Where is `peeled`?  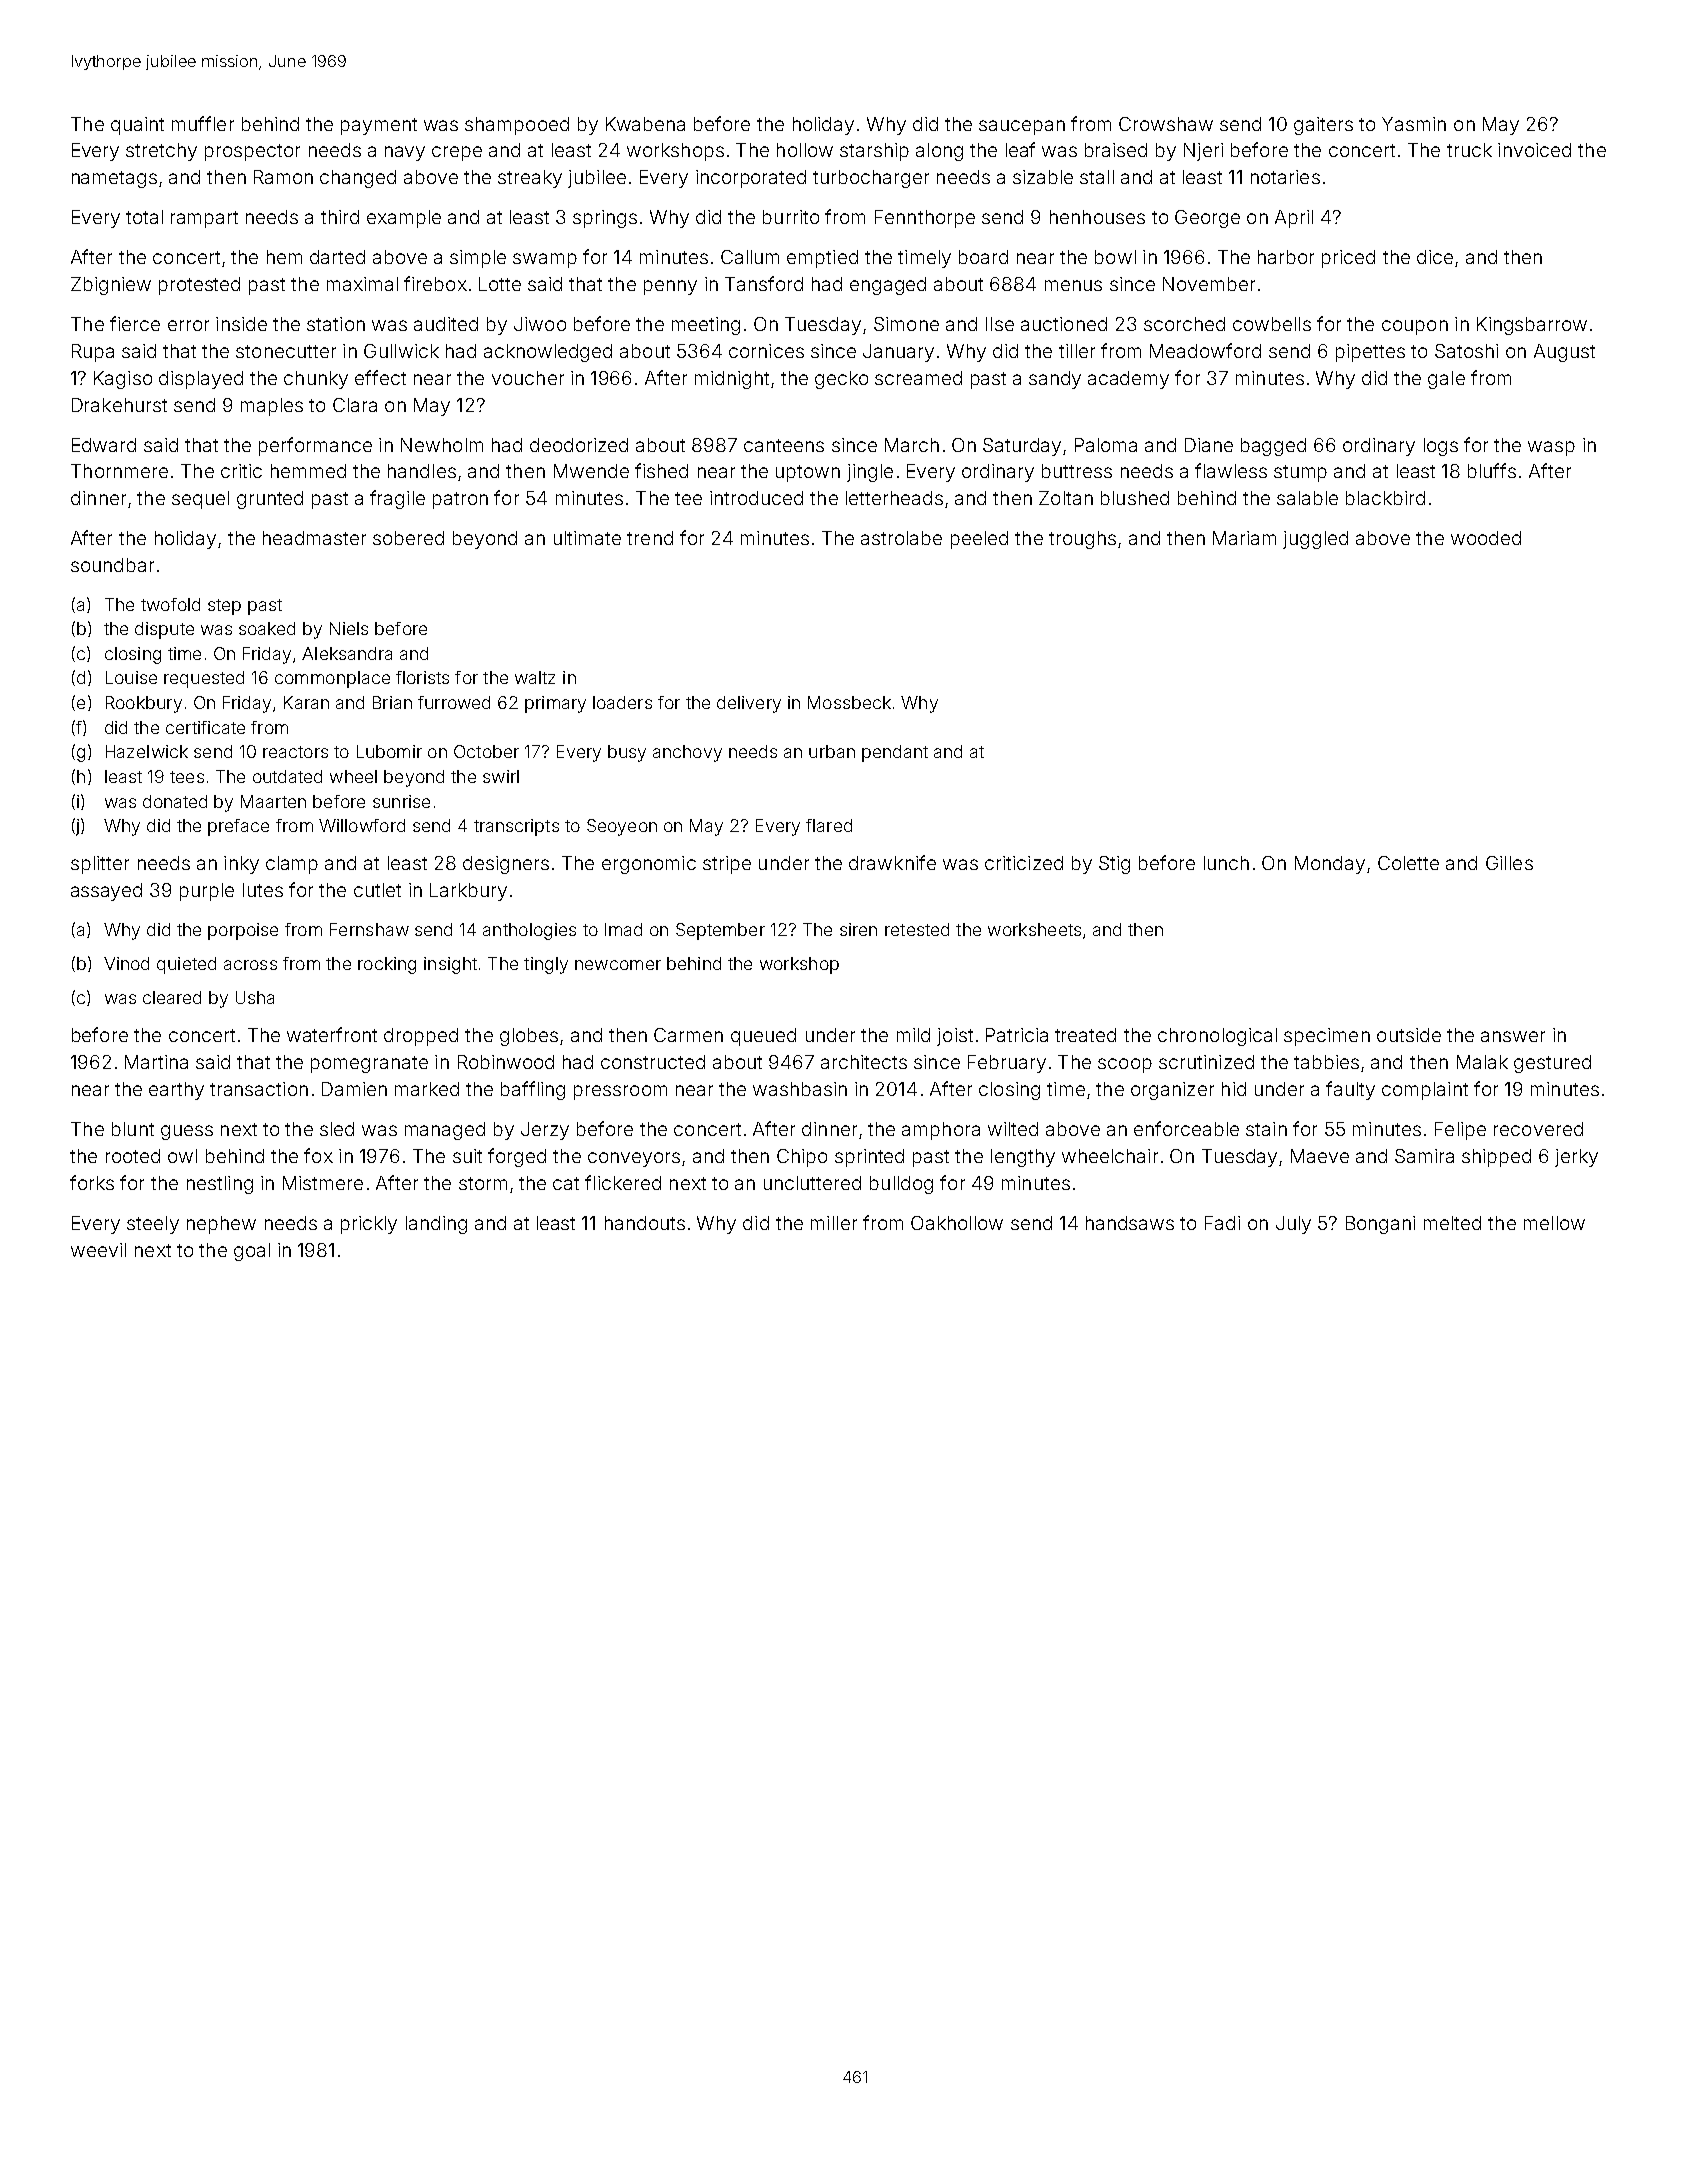 peeled is located at coordinates (979, 540).
